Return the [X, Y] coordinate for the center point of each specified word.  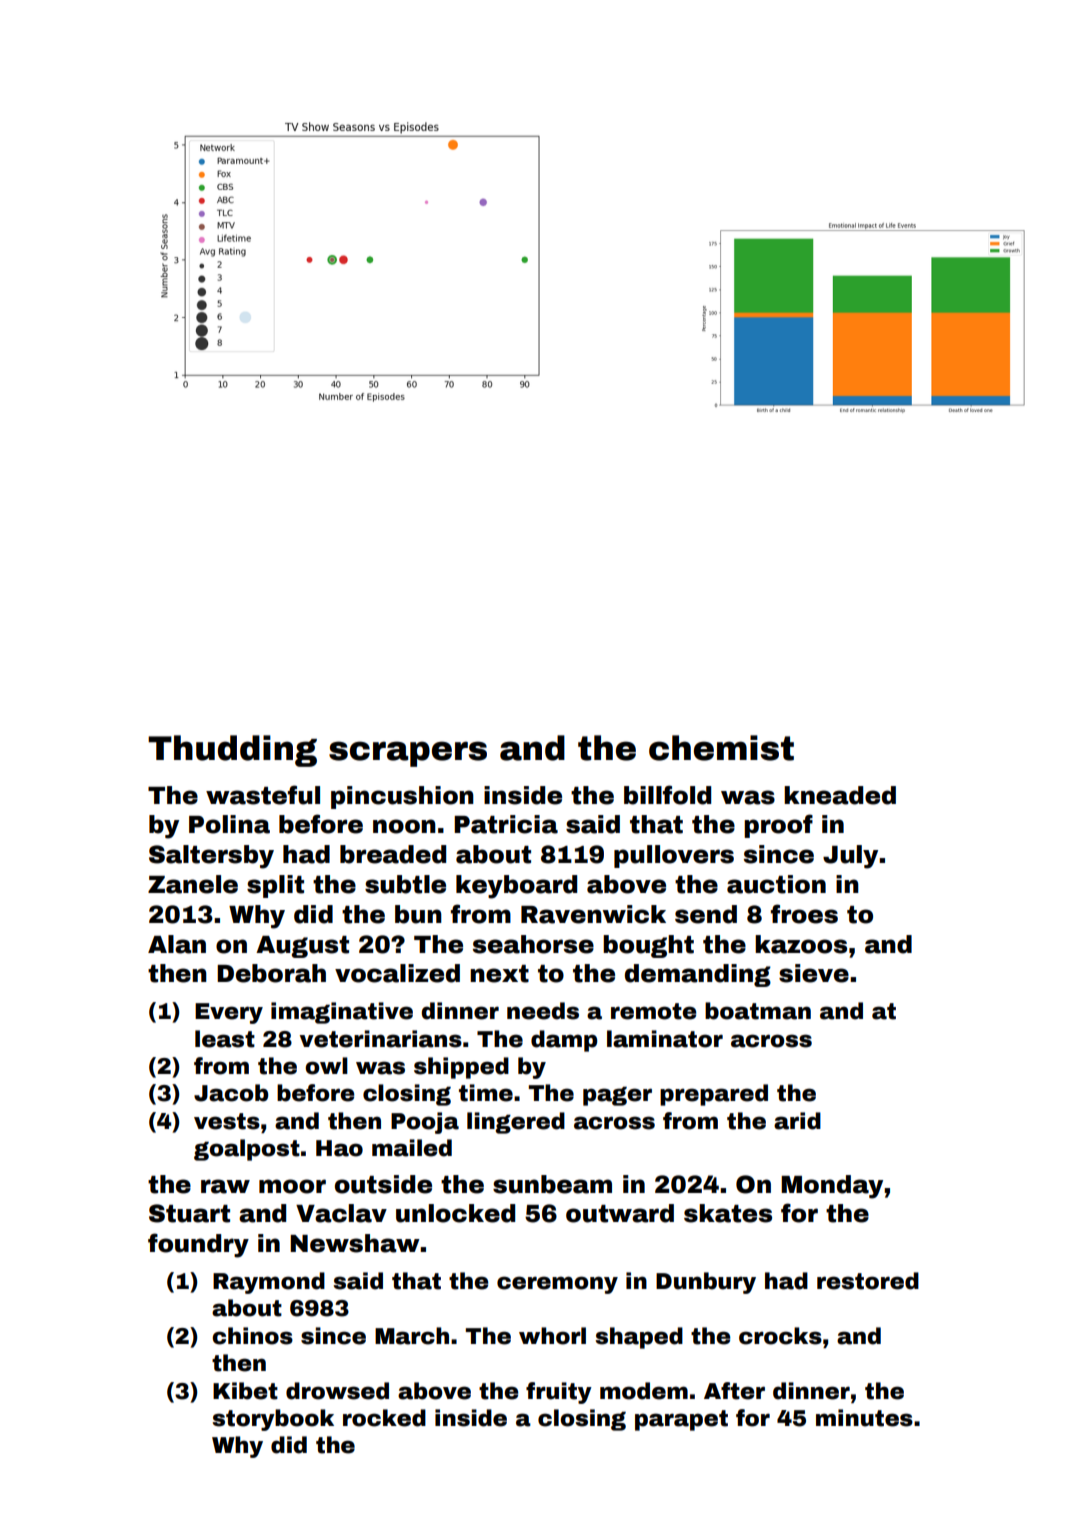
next [499, 974]
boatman [758, 1011]
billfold [667, 795]
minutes [864, 1418]
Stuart [189, 1213]
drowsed [337, 1391]
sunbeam [552, 1184]
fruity [559, 1393]
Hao [339, 1148]
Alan [177, 944]
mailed [412, 1148]
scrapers [408, 754]
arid [797, 1121]
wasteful [263, 795]
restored [868, 1281]
